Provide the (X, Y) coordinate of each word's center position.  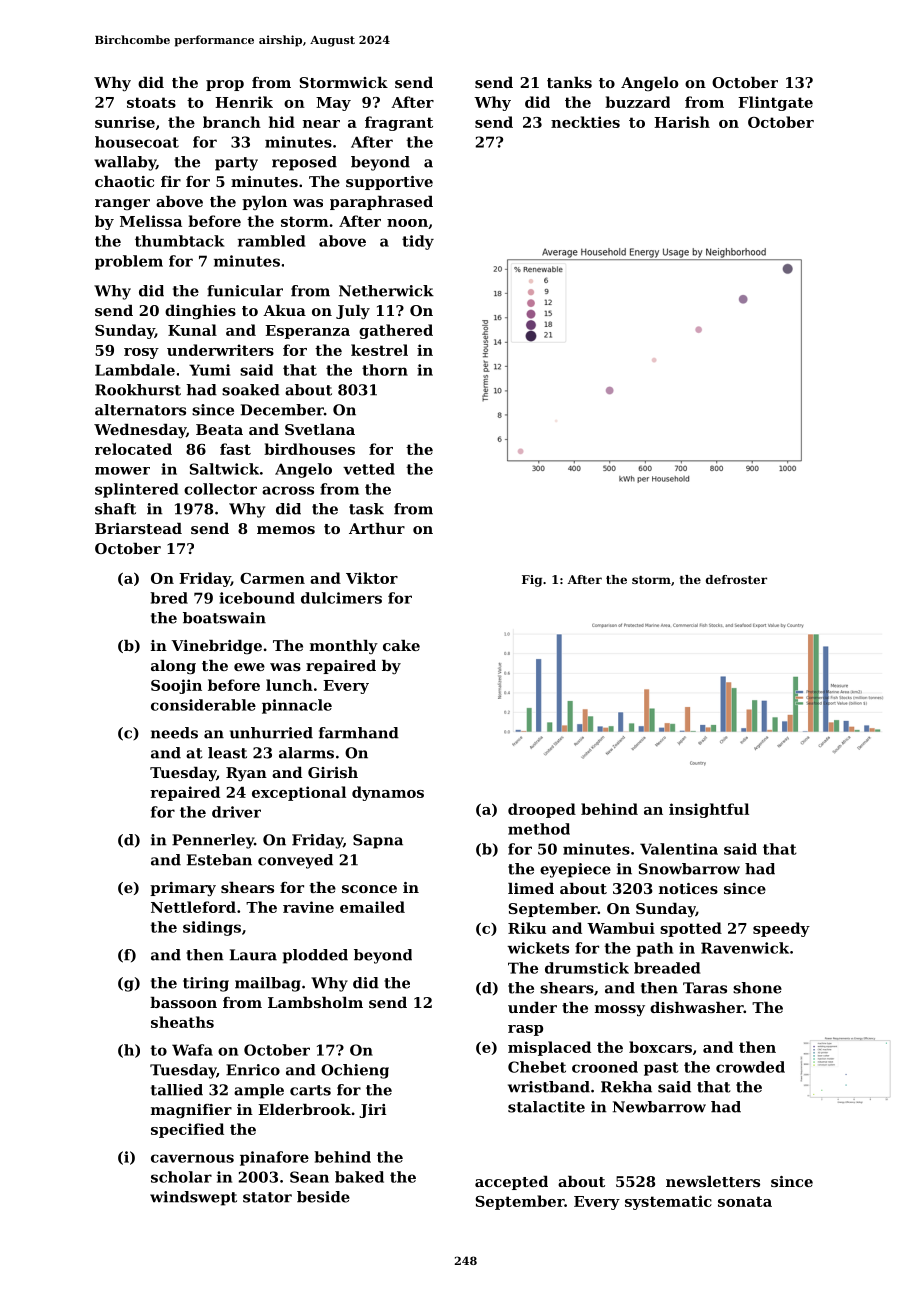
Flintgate (775, 103)
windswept (193, 1198)
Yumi (210, 370)
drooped (542, 810)
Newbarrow (659, 1107)
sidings (212, 928)
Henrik (244, 102)
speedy (781, 929)
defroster (736, 579)
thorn (385, 370)
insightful (709, 810)
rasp (525, 1030)
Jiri (372, 1111)
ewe (249, 667)
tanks (569, 82)
